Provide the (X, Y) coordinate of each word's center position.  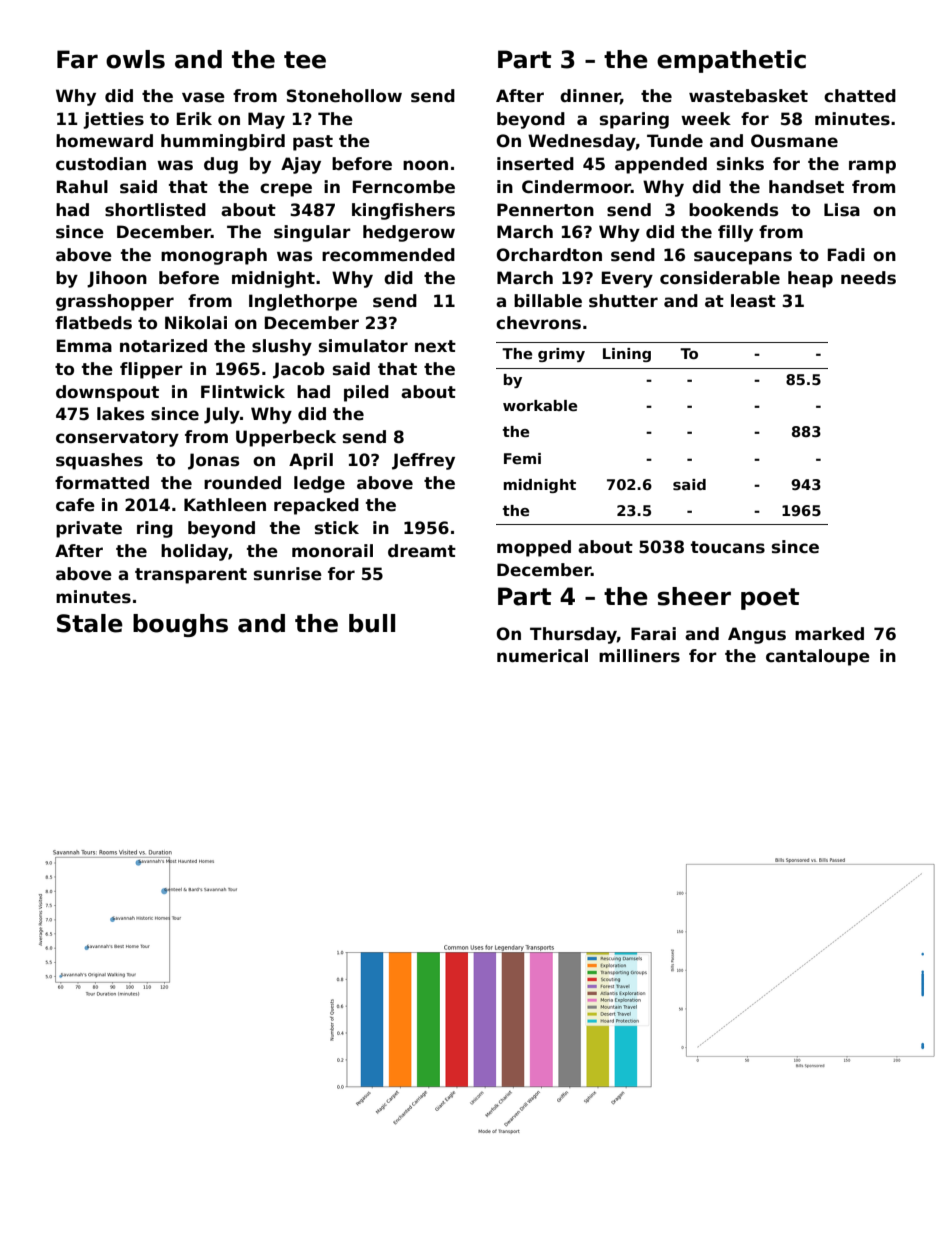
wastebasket (748, 96)
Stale (90, 623)
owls (135, 59)
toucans (728, 547)
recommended (388, 255)
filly (735, 233)
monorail (332, 551)
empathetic (731, 61)
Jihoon (117, 279)
